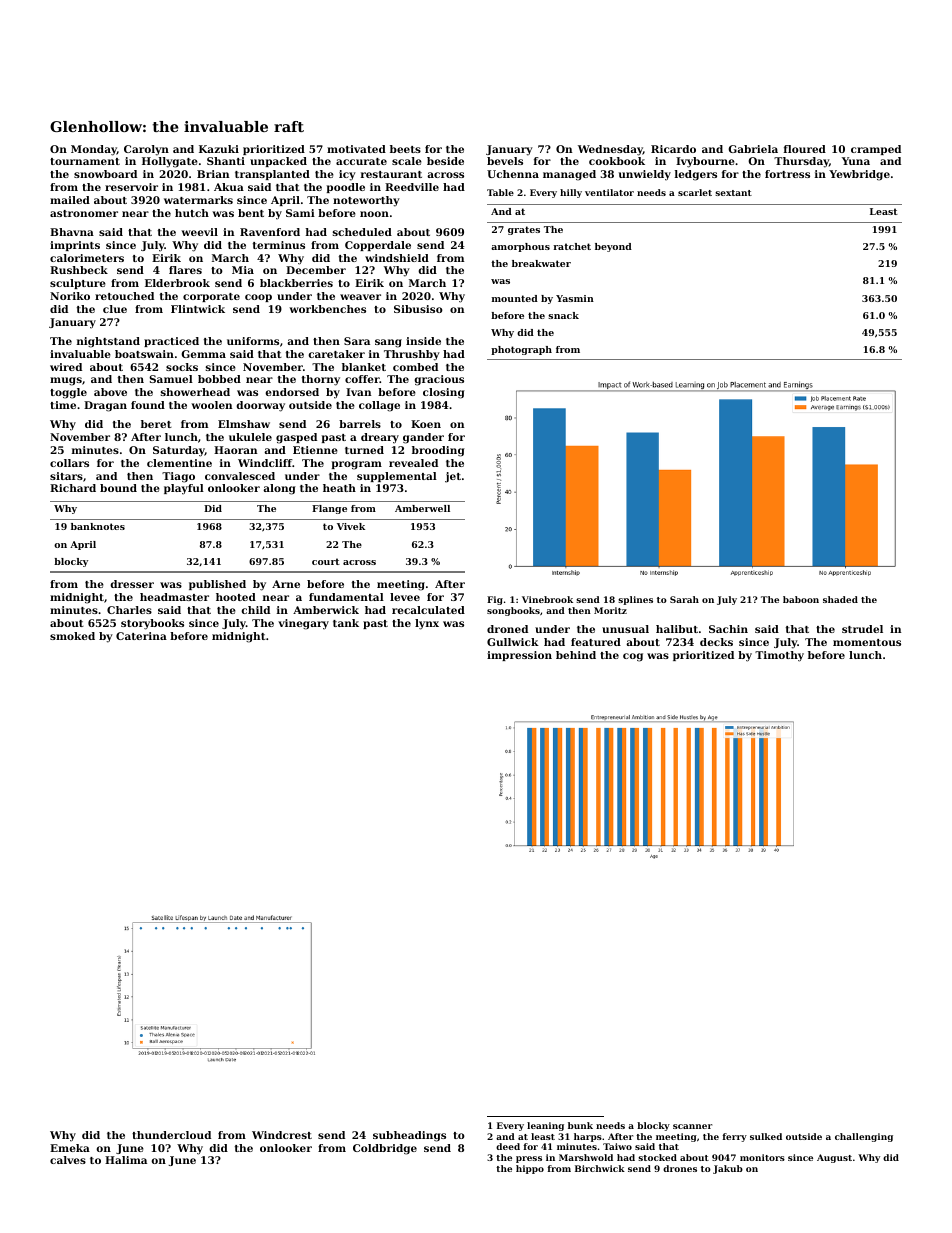 The image size is (952, 1233). Describe the element at coordinates (779, 656) in the screenshot. I see `Timothy` at that location.
